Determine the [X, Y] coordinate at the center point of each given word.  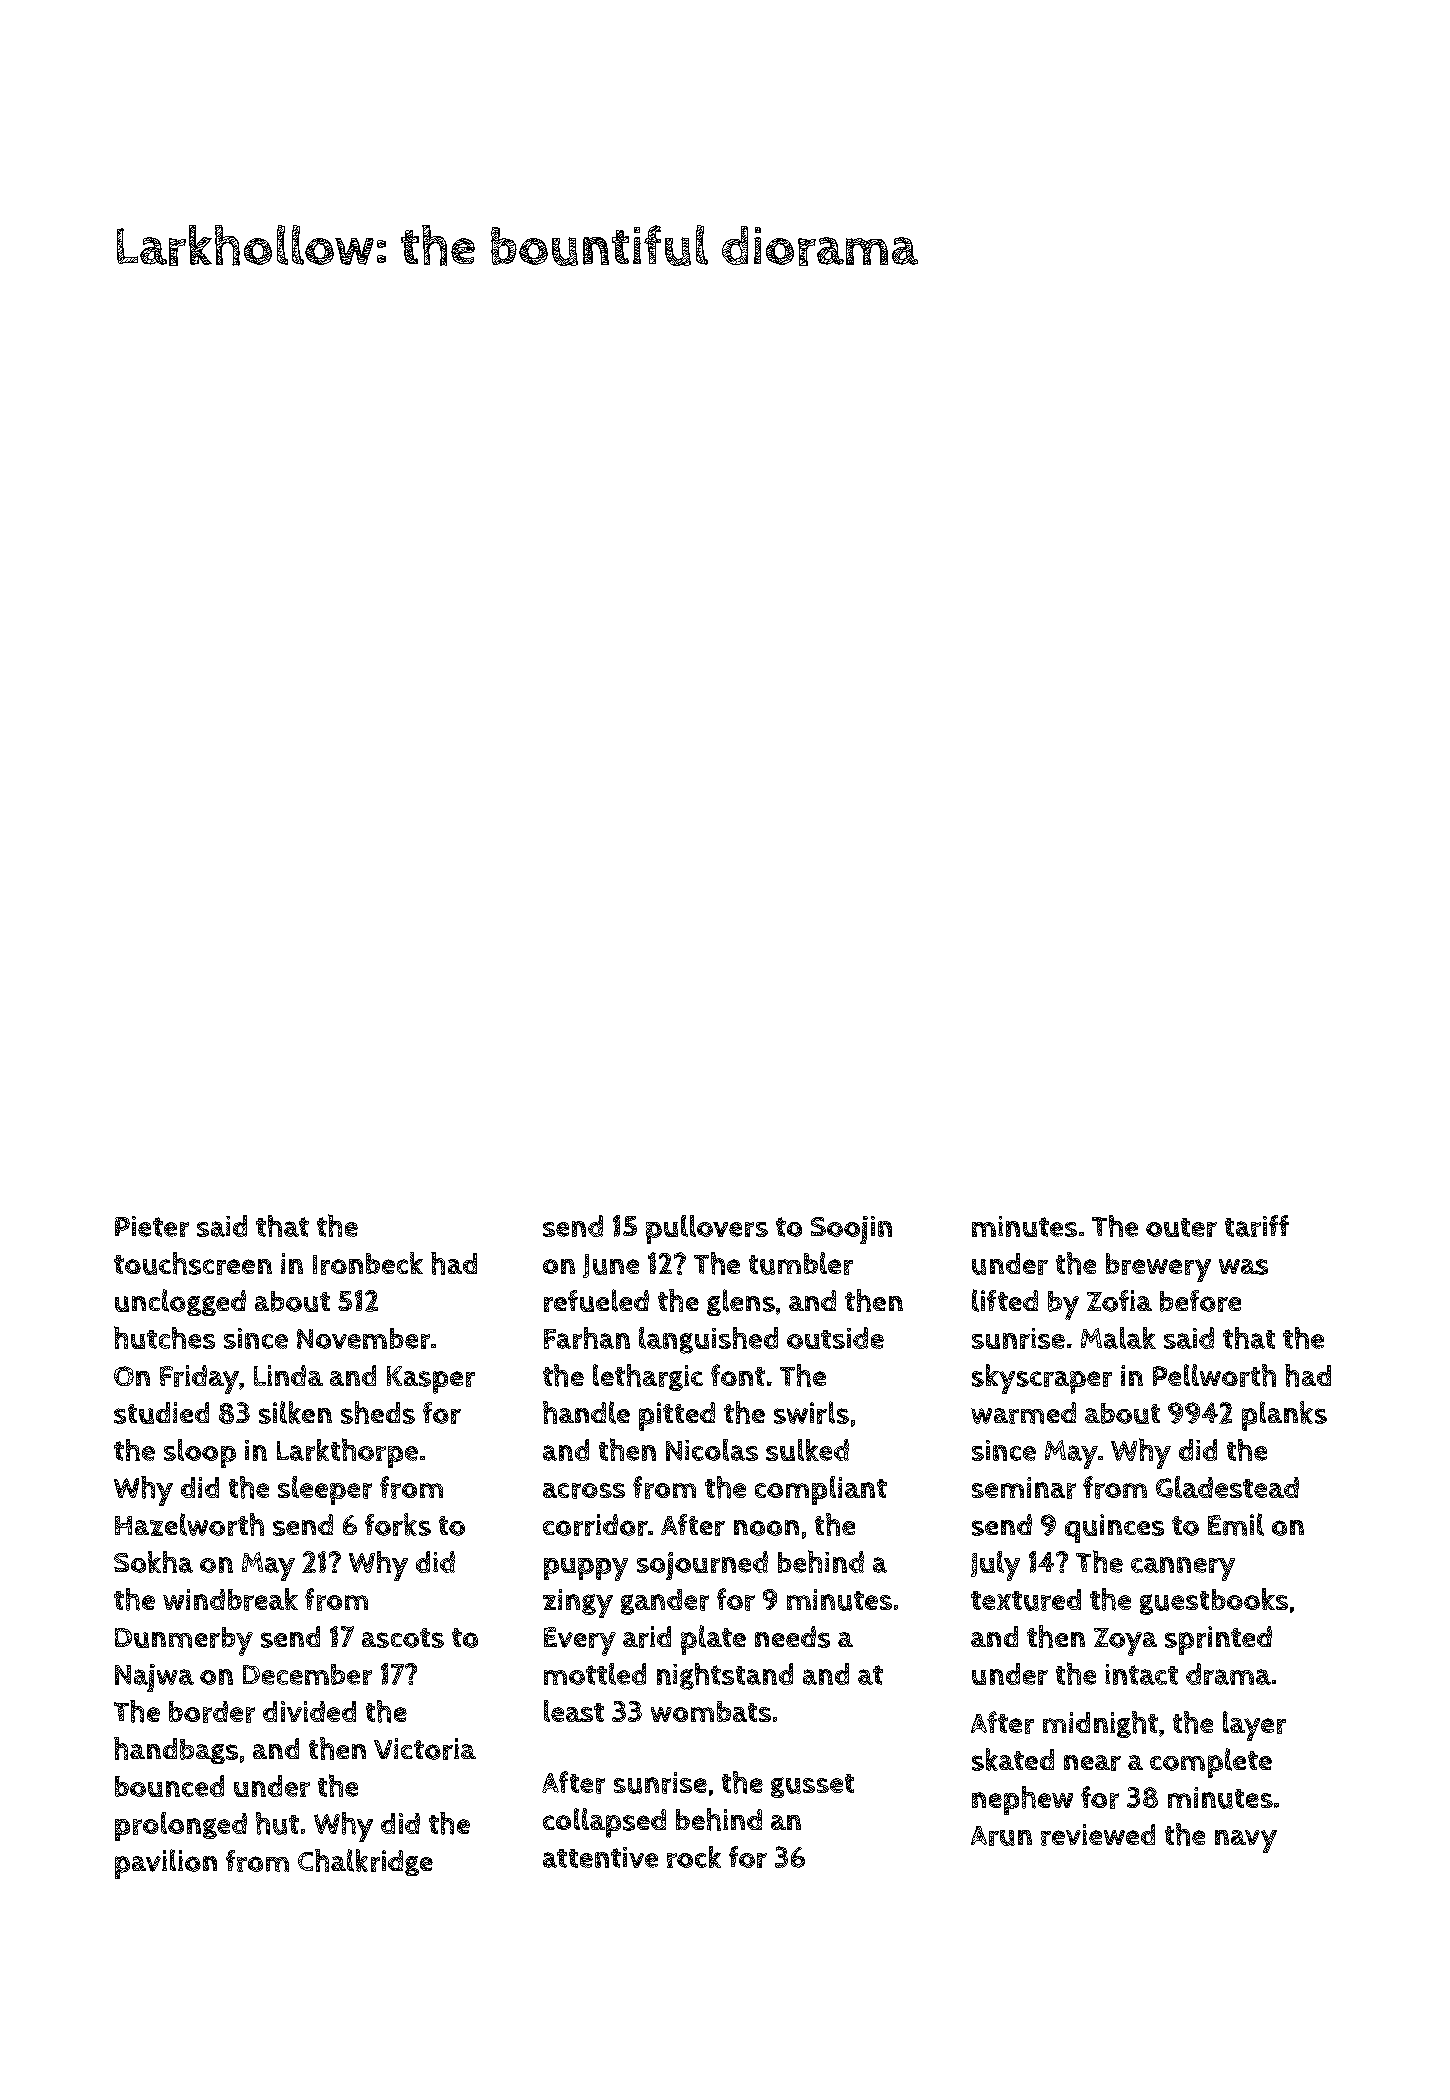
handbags [176, 1750]
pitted [677, 1416]
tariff [1257, 1226]
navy [1246, 1841]
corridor [595, 1525]
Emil [1236, 1524]
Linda [288, 1375]
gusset [812, 1786]
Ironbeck [368, 1263]
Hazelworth [189, 1524]
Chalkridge [365, 1862]
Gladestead [1227, 1487]
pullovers [707, 1229]
